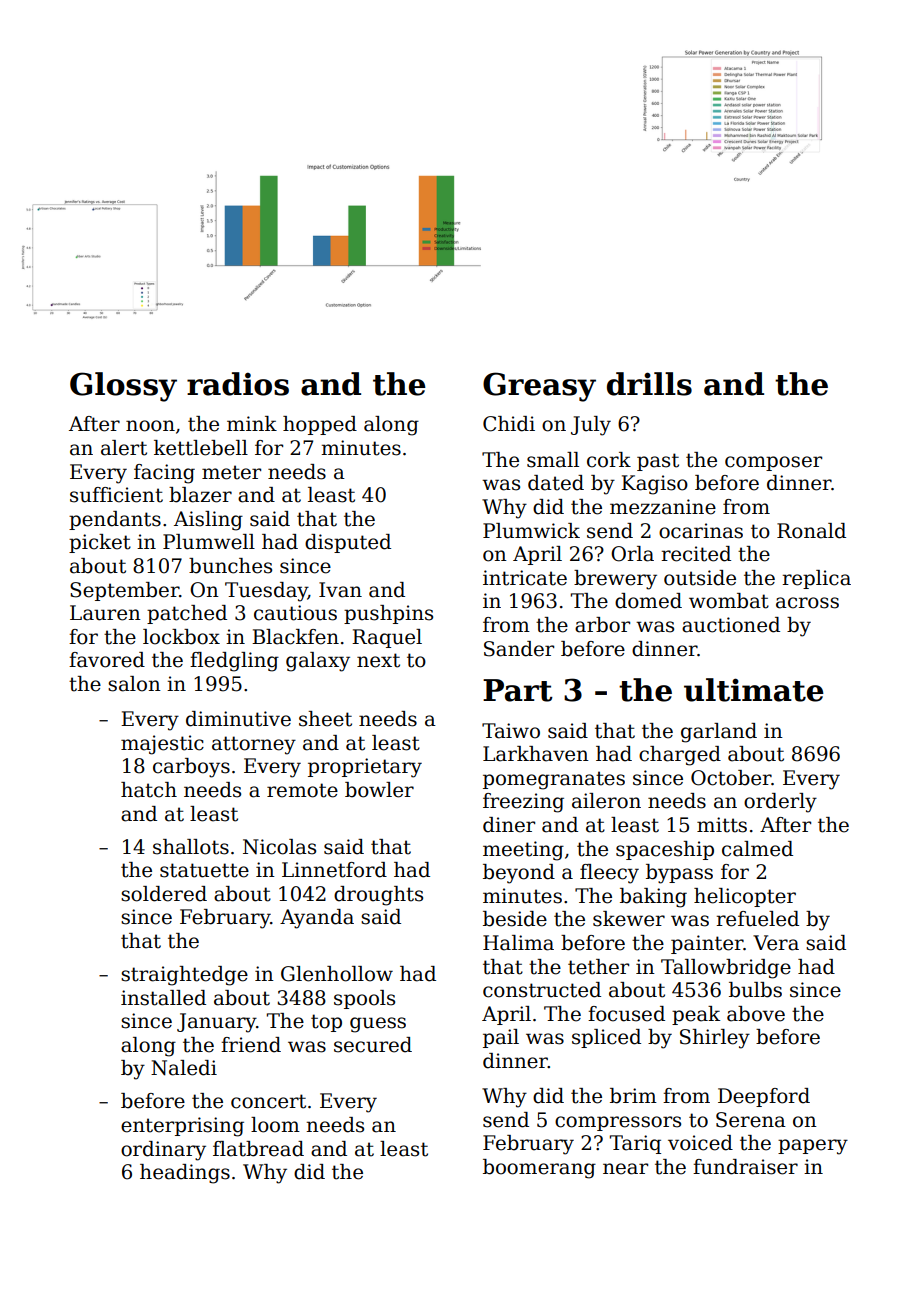  Describe the element at coordinates (519, 649) in the screenshot. I see `Sander` at that location.
